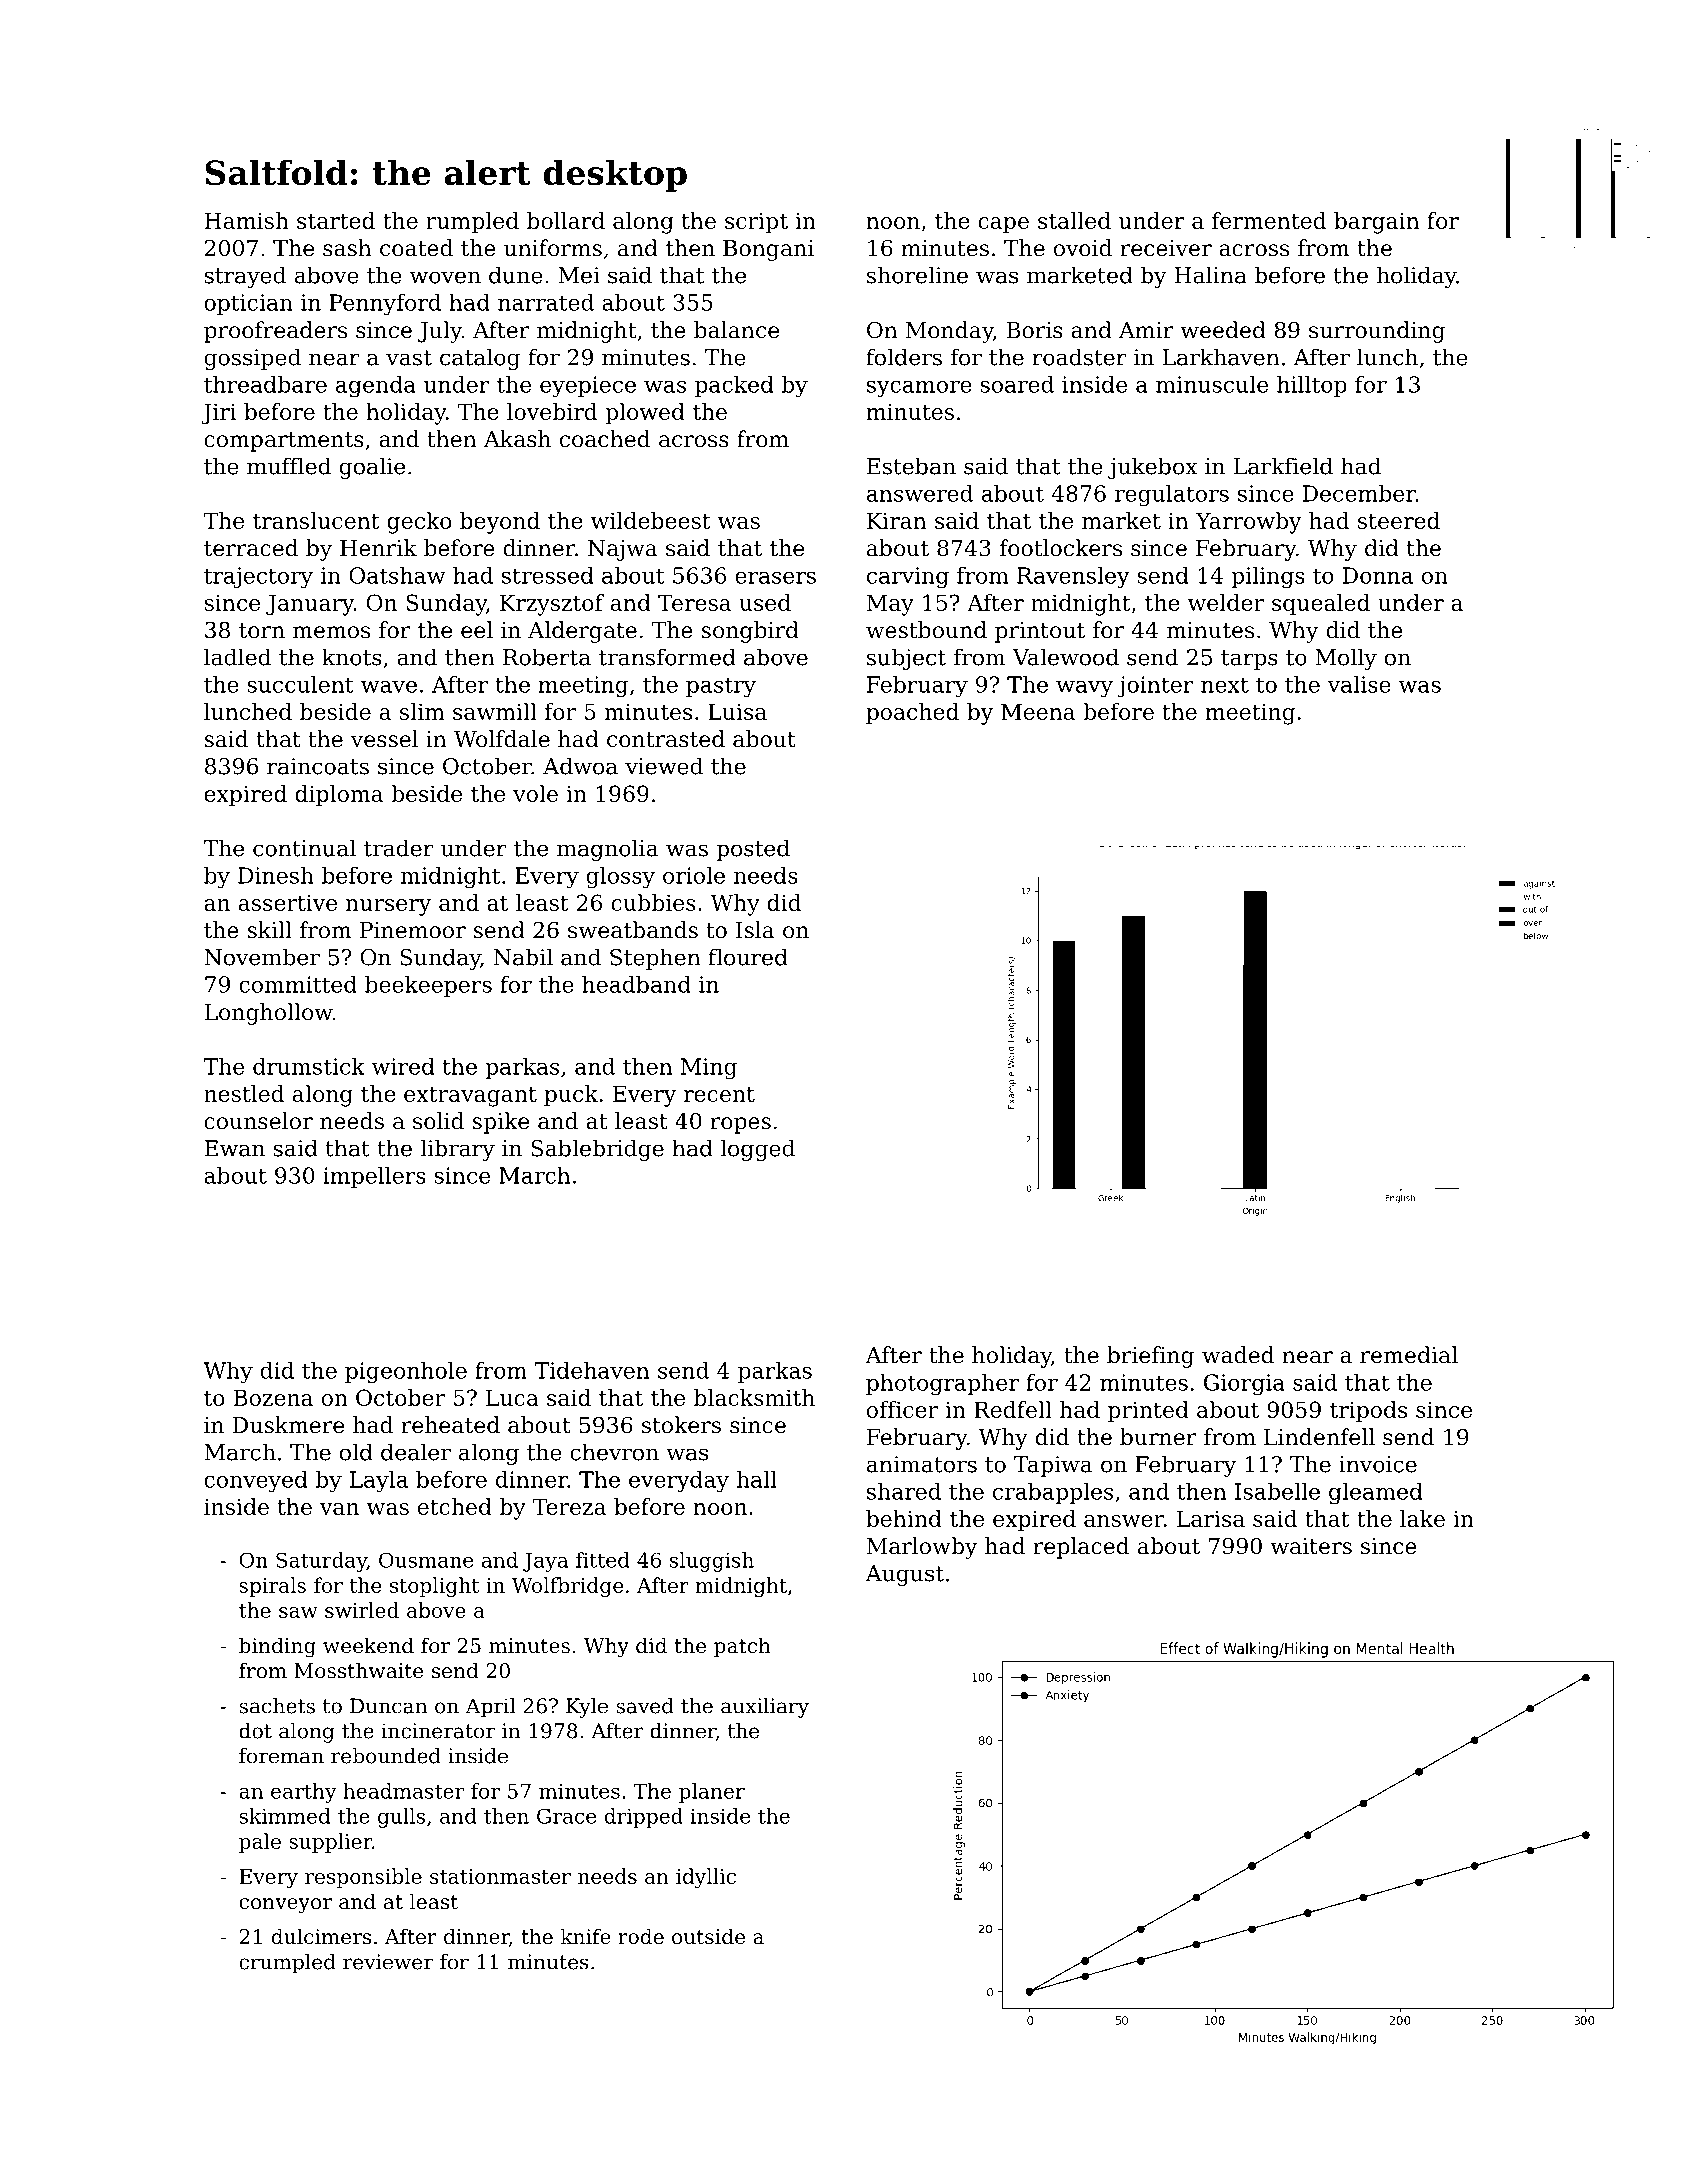  What do you see at coordinates (1038, 711) in the screenshot?
I see `Meena` at bounding box center [1038, 711].
